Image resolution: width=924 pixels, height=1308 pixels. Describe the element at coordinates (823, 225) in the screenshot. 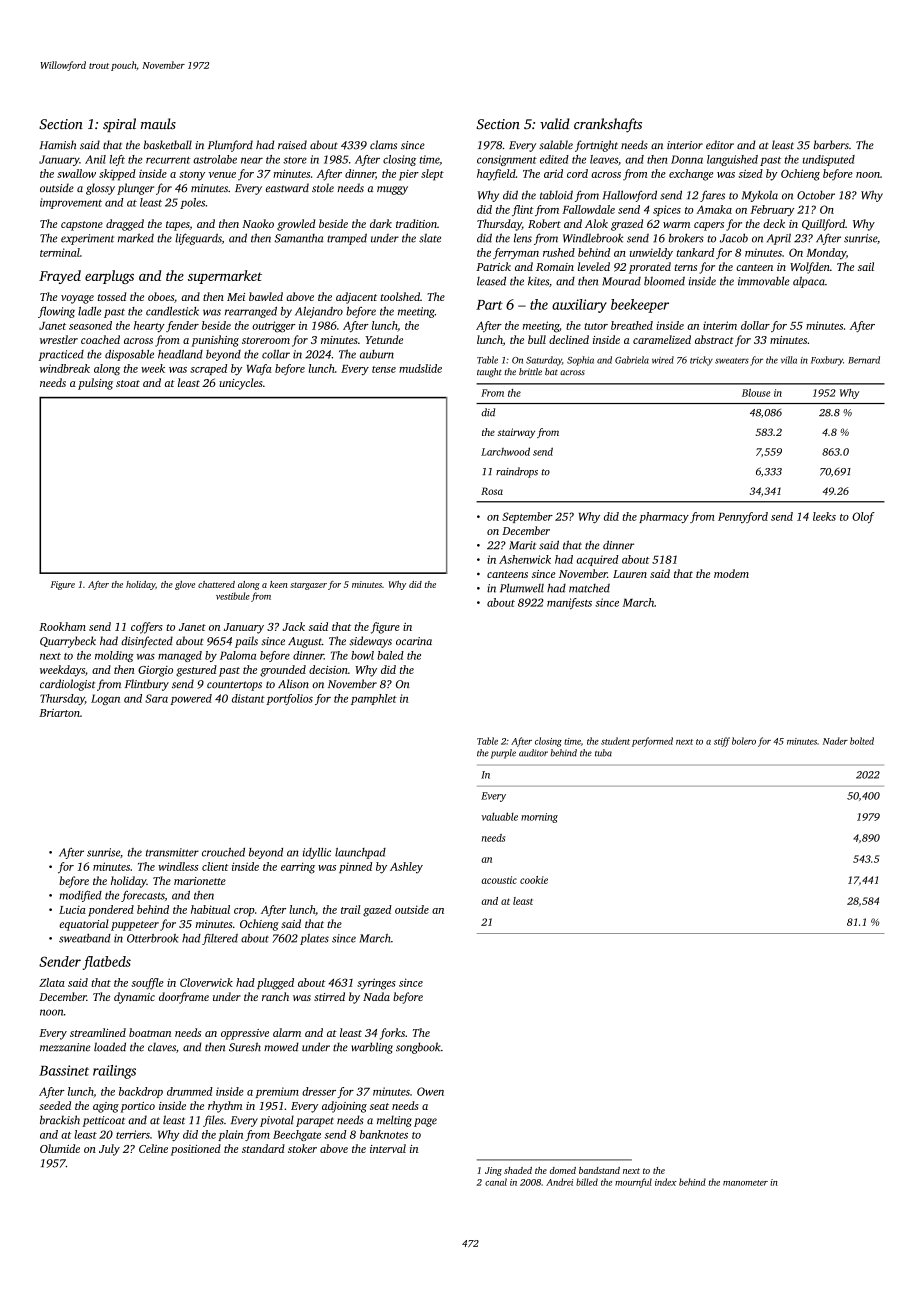

I see `Quillford` at that location.
